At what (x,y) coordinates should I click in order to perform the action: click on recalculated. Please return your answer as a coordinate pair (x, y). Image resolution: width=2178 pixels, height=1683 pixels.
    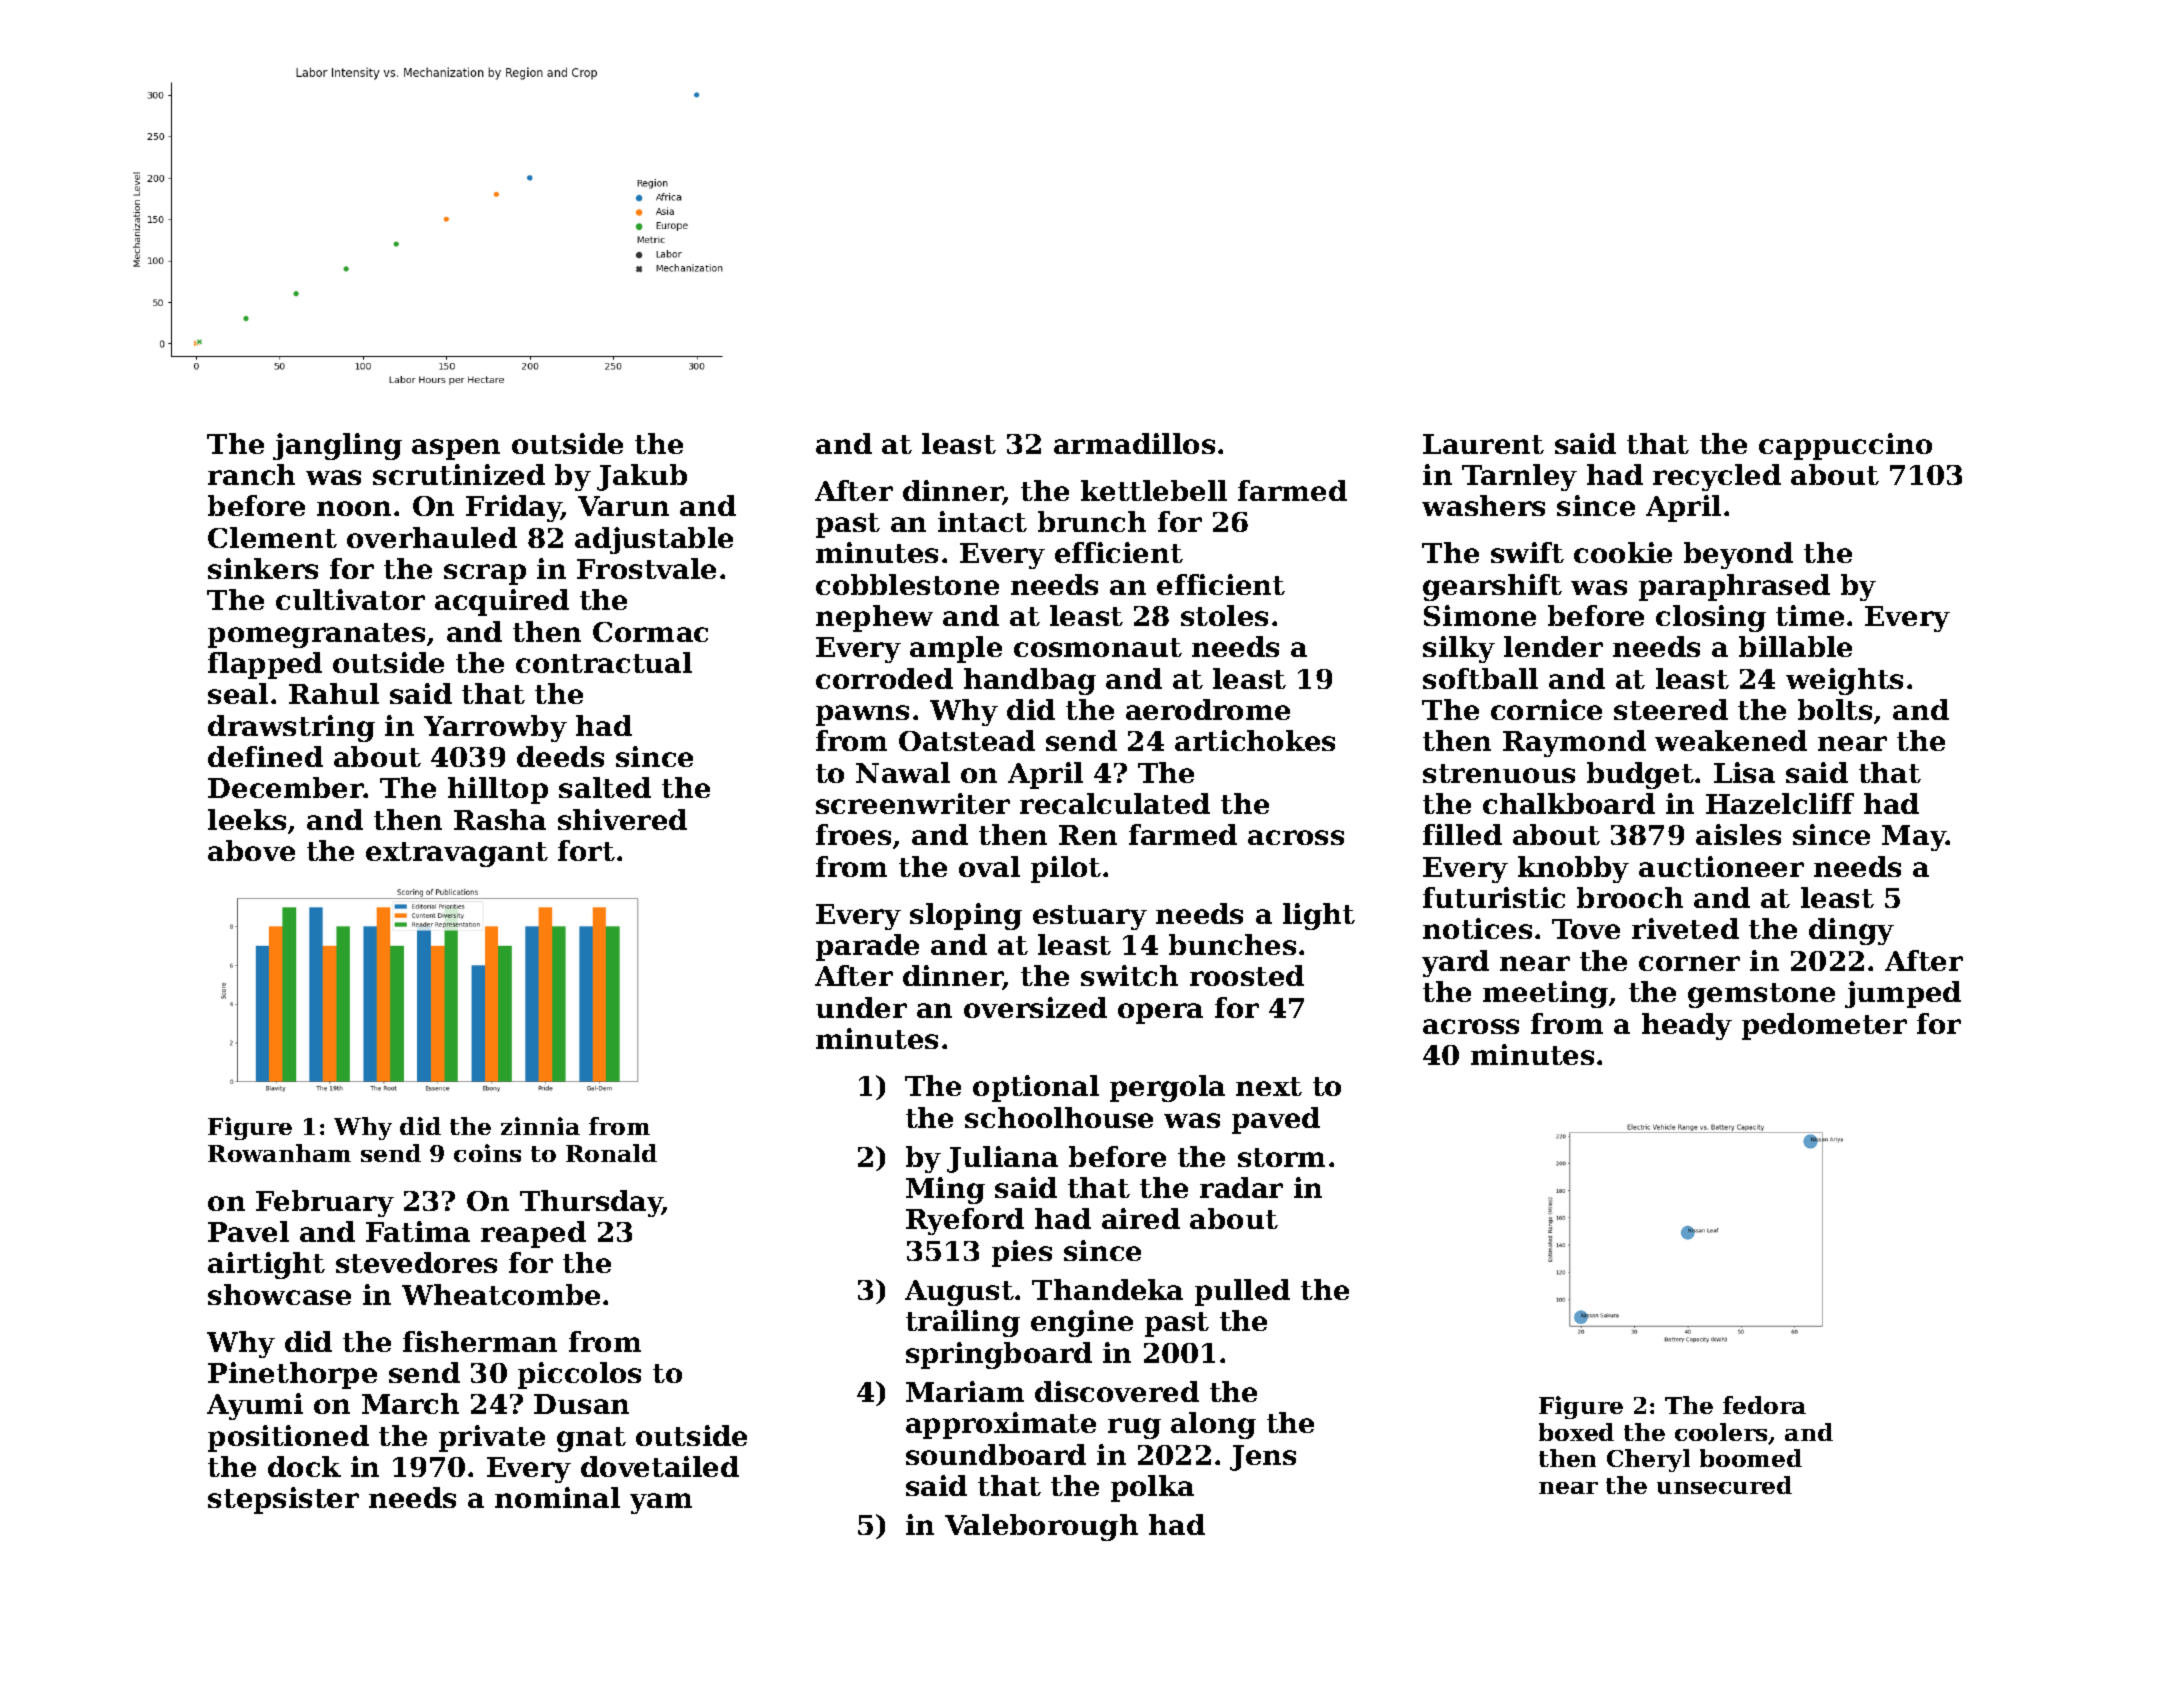
    Looking at the image, I should click on (1115, 803).
